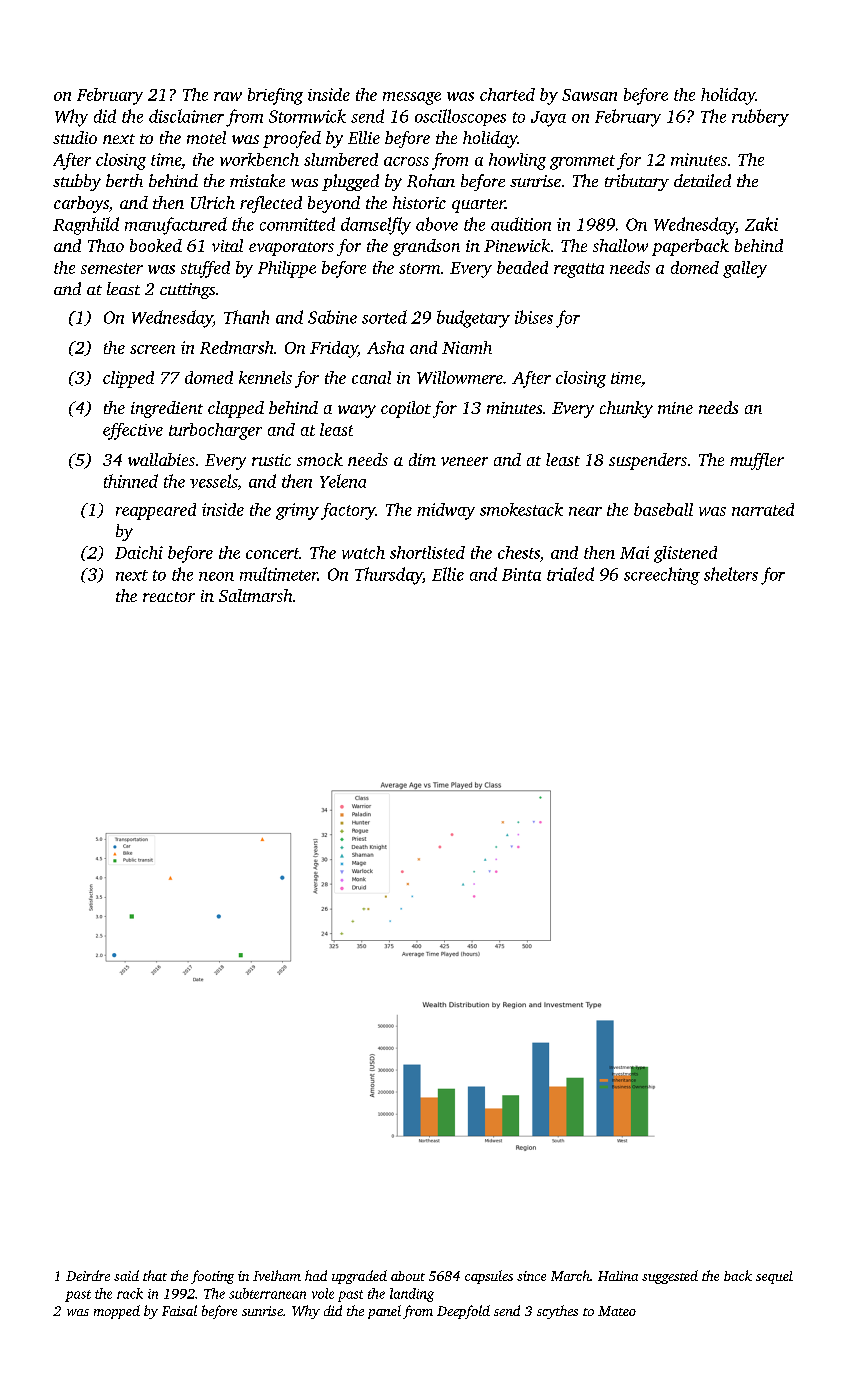 The width and height of the page is (849, 1400). Describe the element at coordinates (169, 597) in the page. I see `reactor` at that location.
